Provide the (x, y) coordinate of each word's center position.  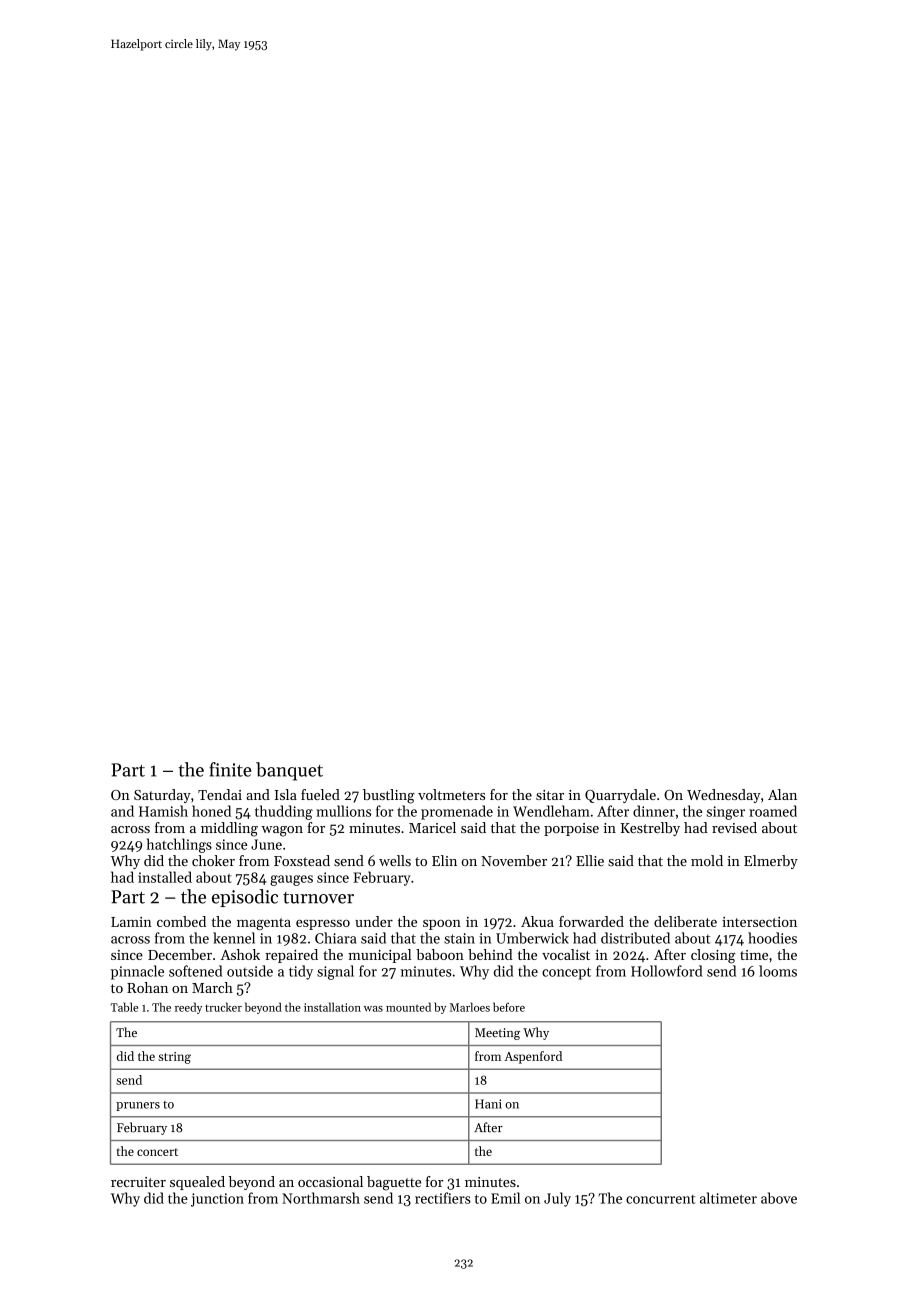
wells (395, 860)
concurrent (660, 1199)
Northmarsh (321, 1198)
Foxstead (302, 860)
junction (217, 1200)
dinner (654, 811)
